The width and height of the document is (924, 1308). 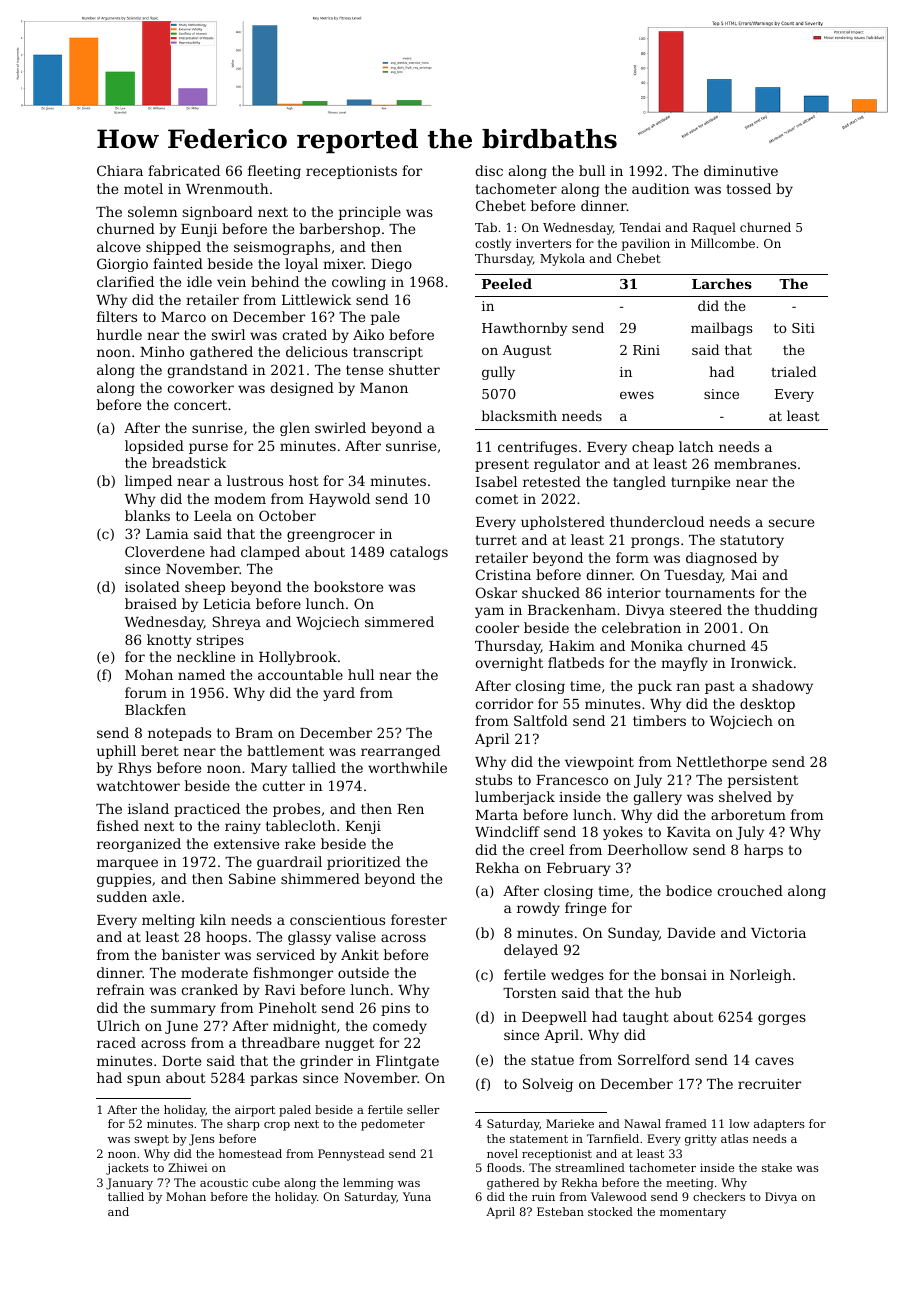 I want to click on hull, so click(x=361, y=674).
